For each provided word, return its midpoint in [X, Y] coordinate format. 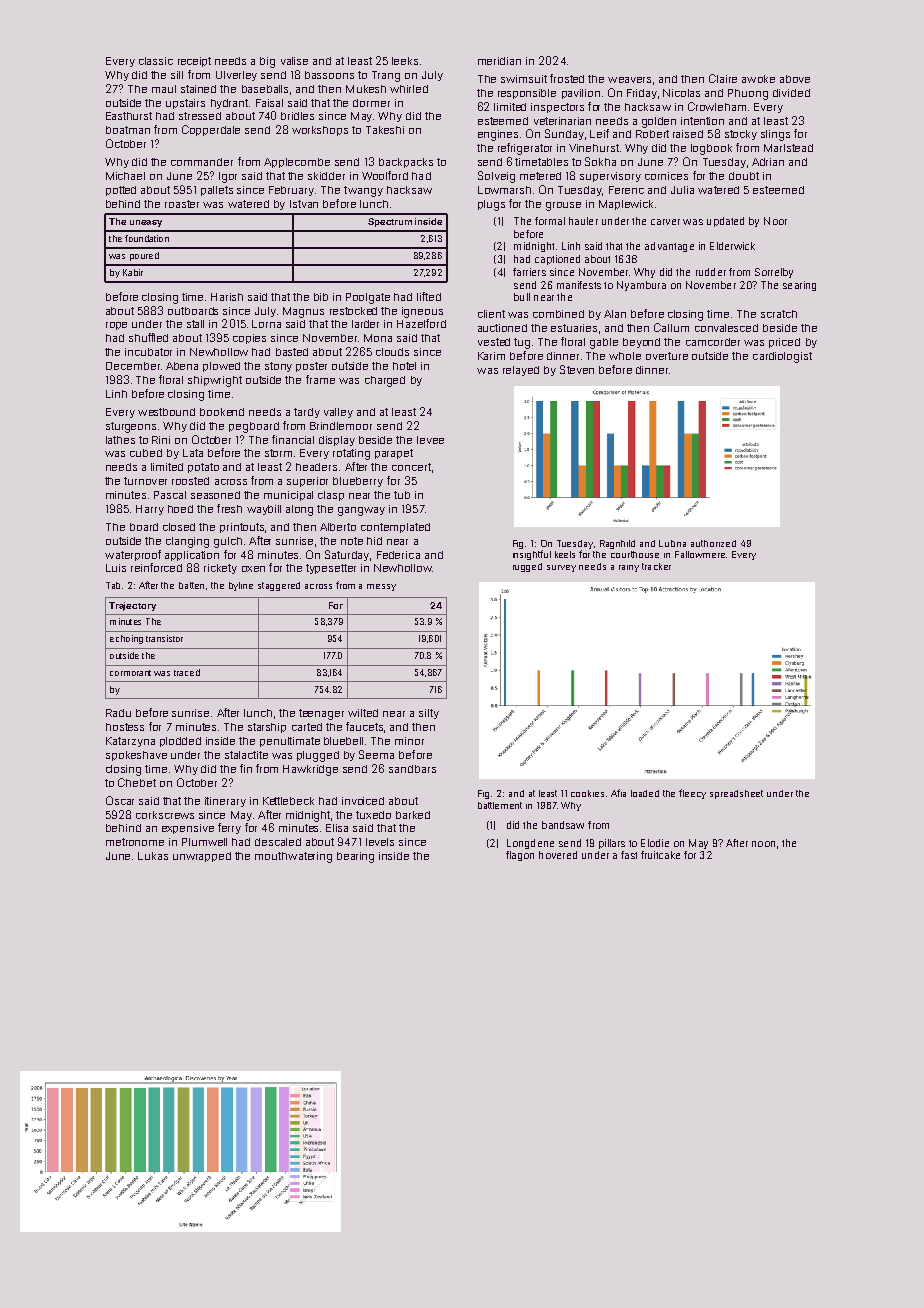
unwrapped [202, 857]
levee [430, 440]
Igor [228, 177]
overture [667, 356]
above [795, 79]
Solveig [496, 177]
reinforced [156, 567]
